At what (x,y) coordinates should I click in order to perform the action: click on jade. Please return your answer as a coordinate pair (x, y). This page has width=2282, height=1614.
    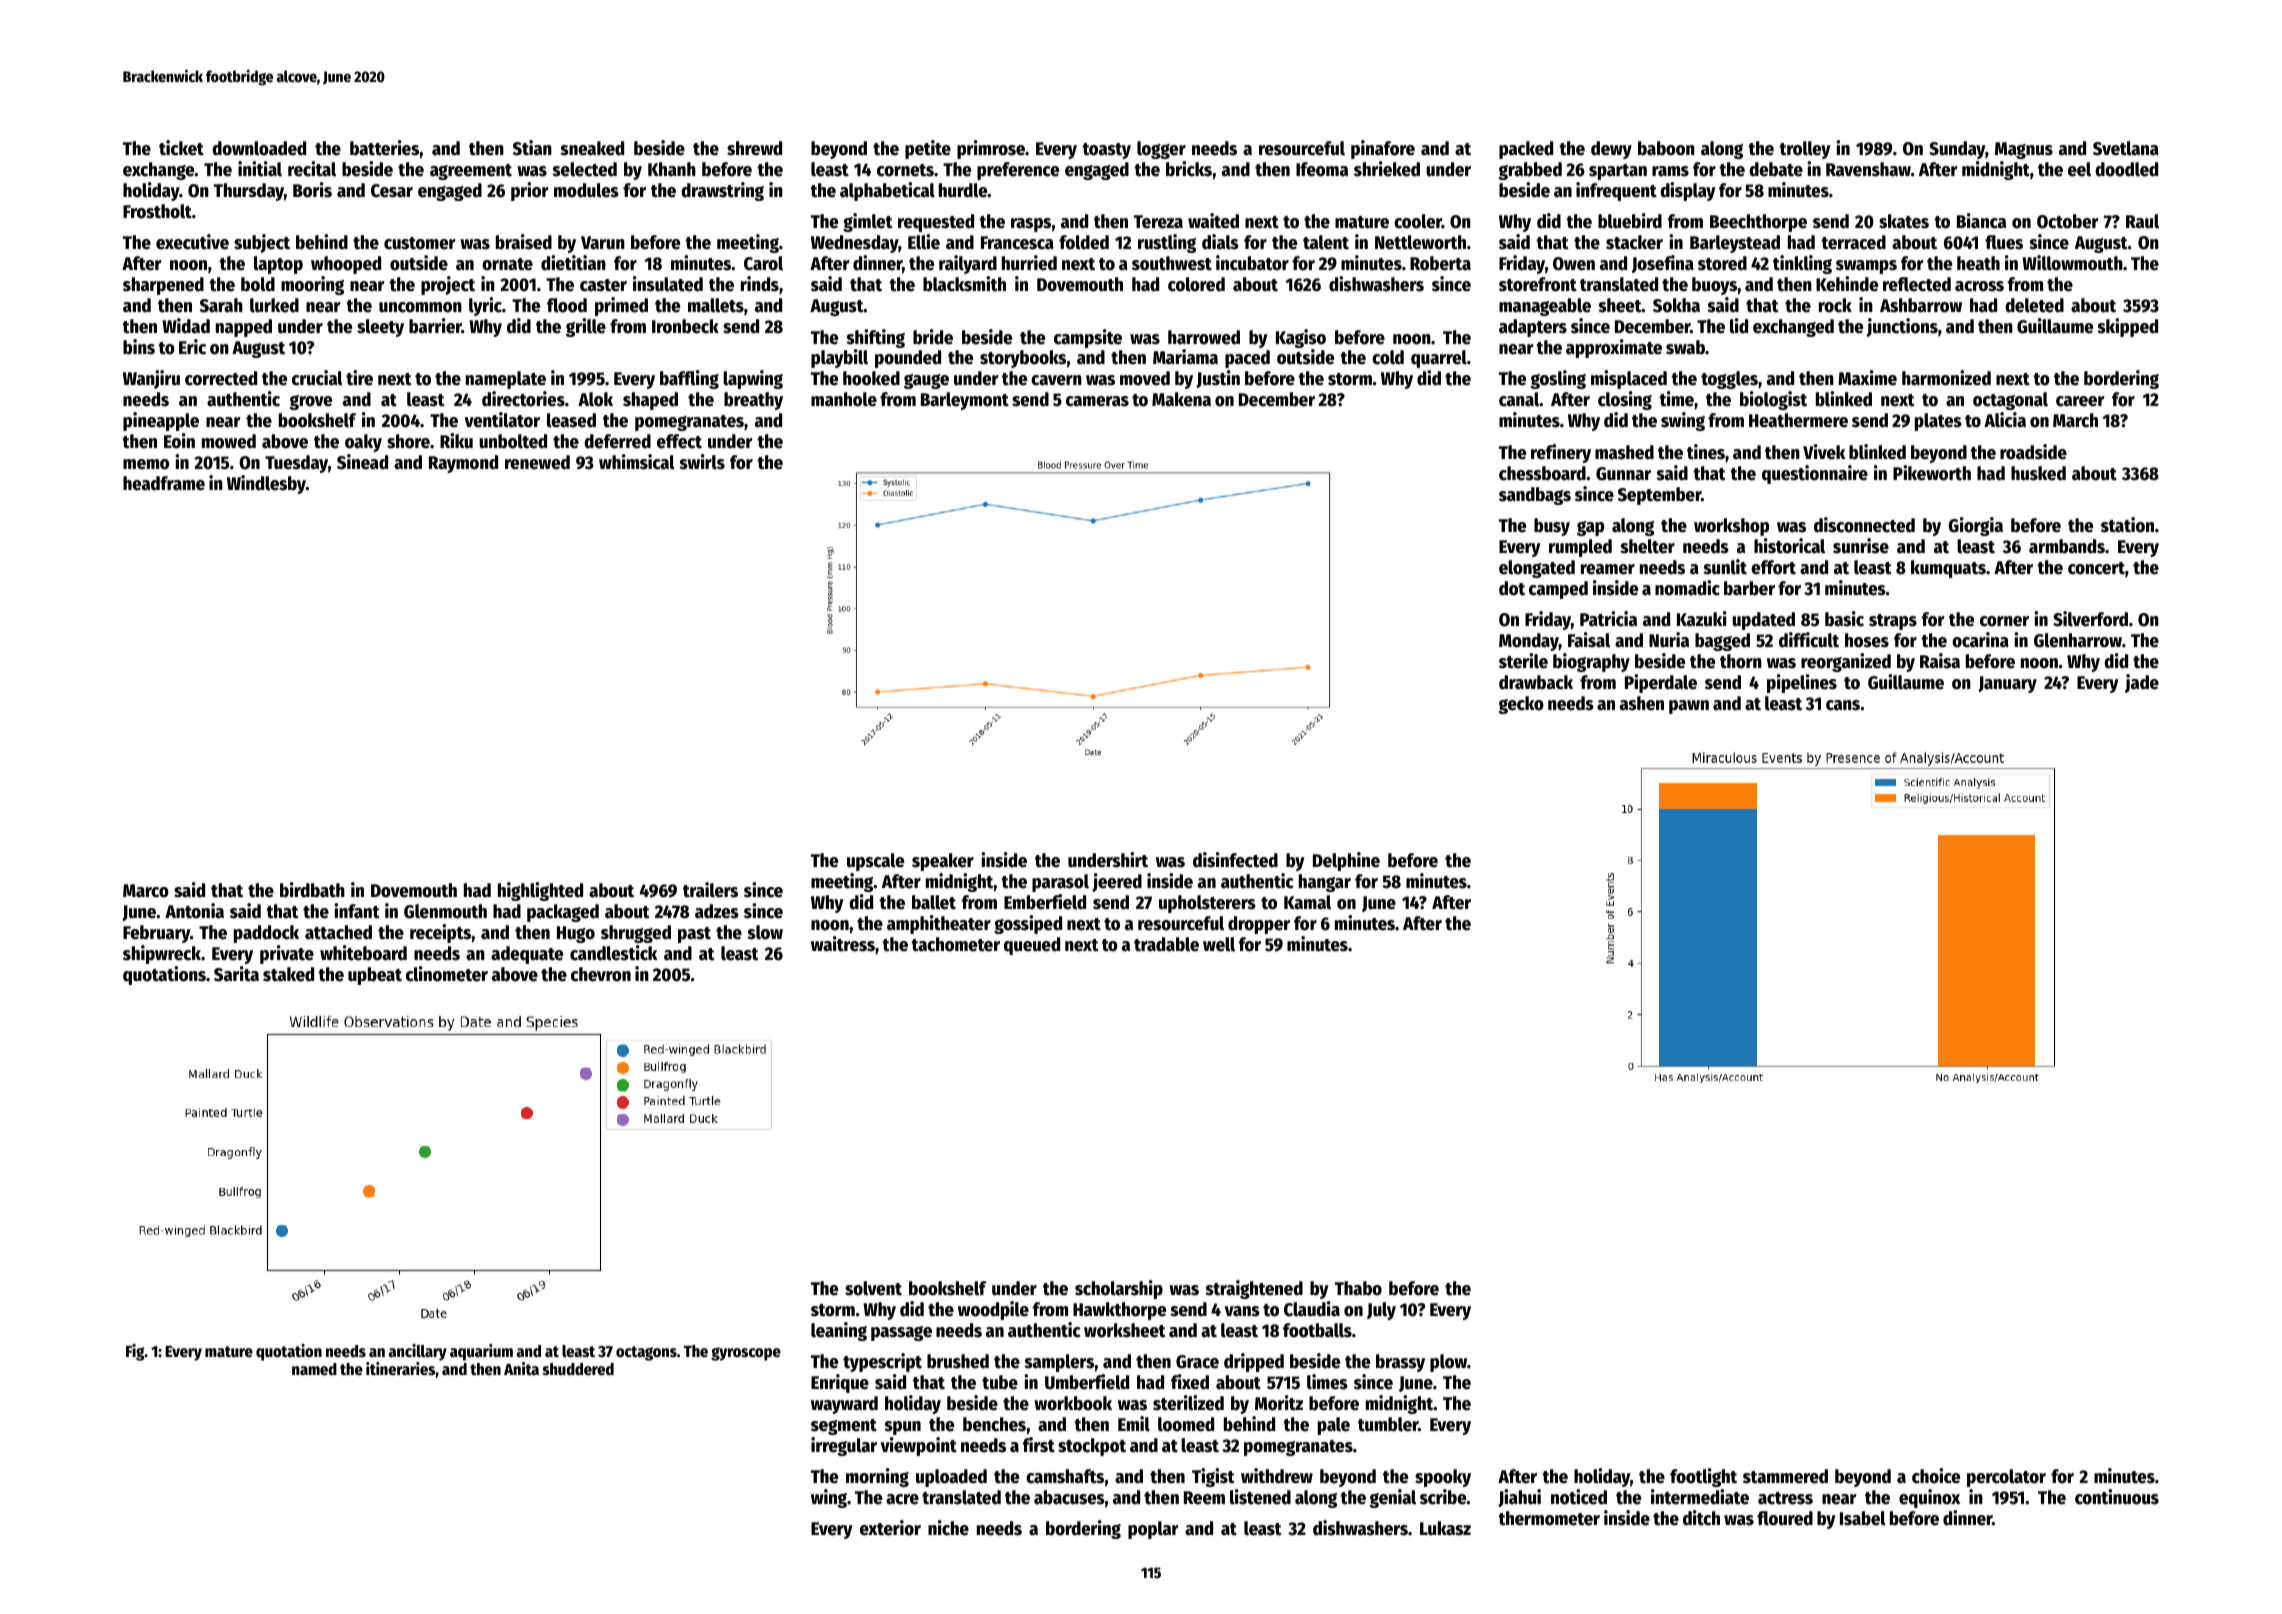
    Looking at the image, I should click on (2142, 683).
